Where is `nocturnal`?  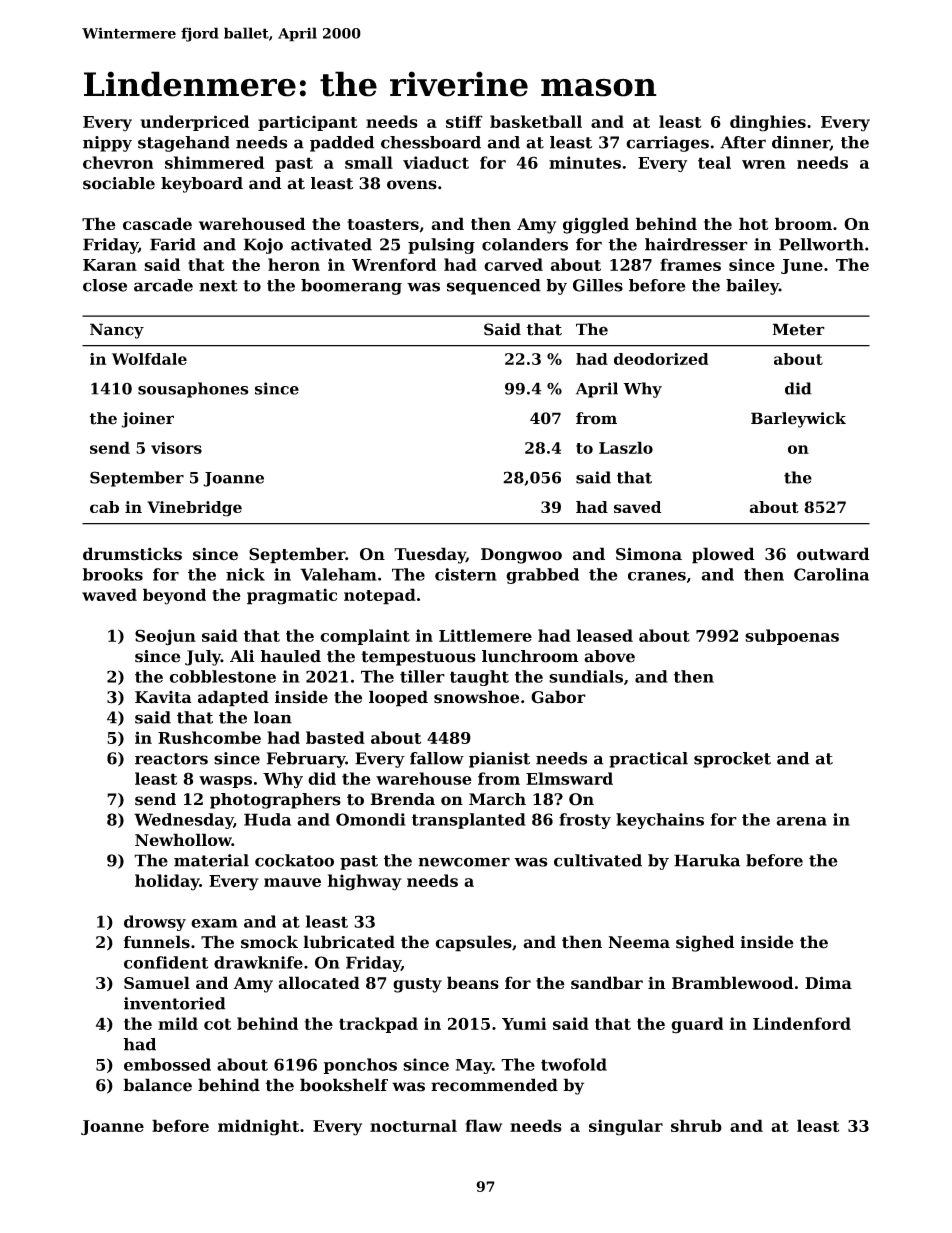
nocturnal is located at coordinates (413, 1125).
